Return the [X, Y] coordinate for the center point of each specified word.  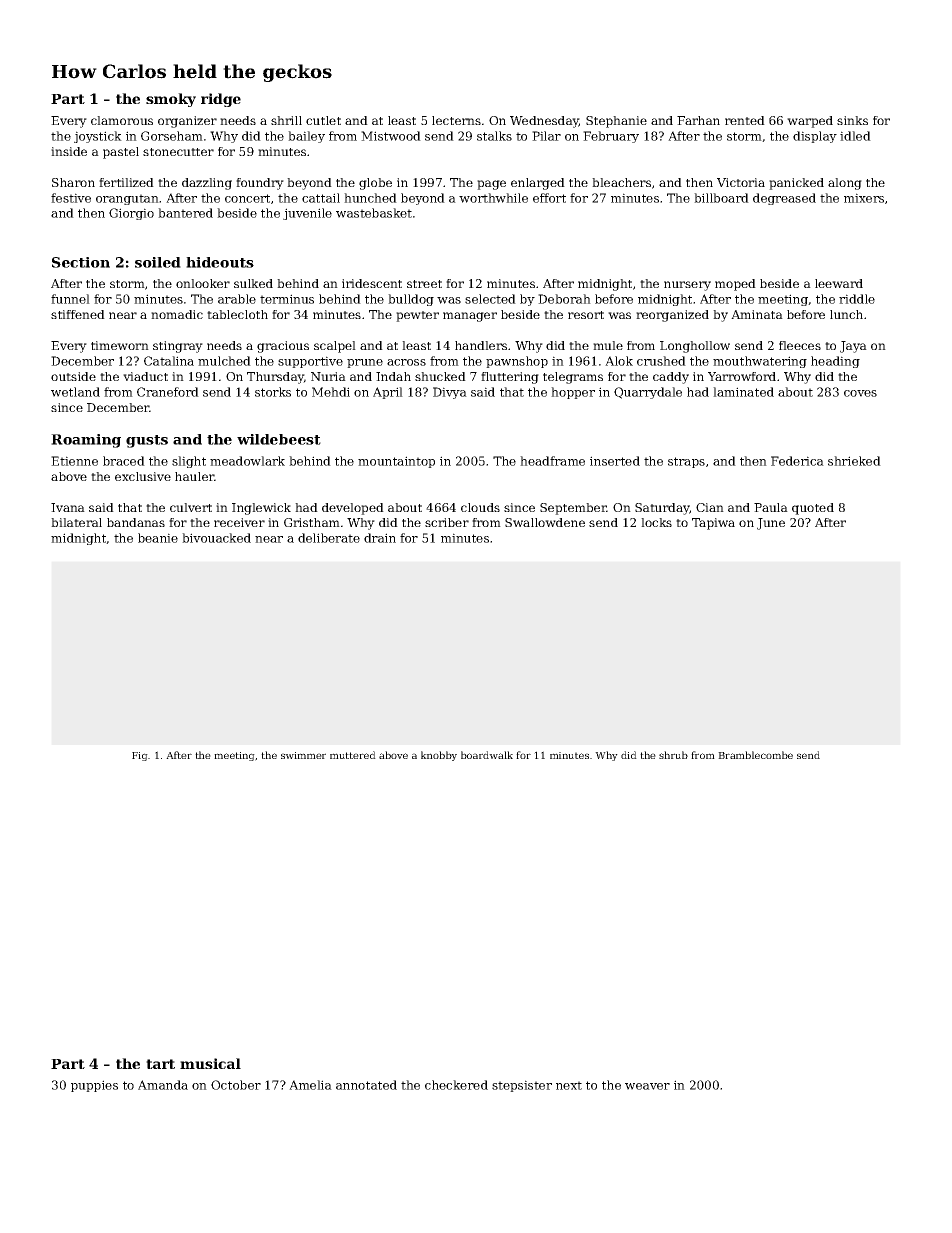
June [771, 524]
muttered [353, 755]
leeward [839, 283]
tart [160, 1064]
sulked [253, 283]
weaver [647, 1086]
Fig [140, 756]
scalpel [335, 347]
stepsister [522, 1086]
